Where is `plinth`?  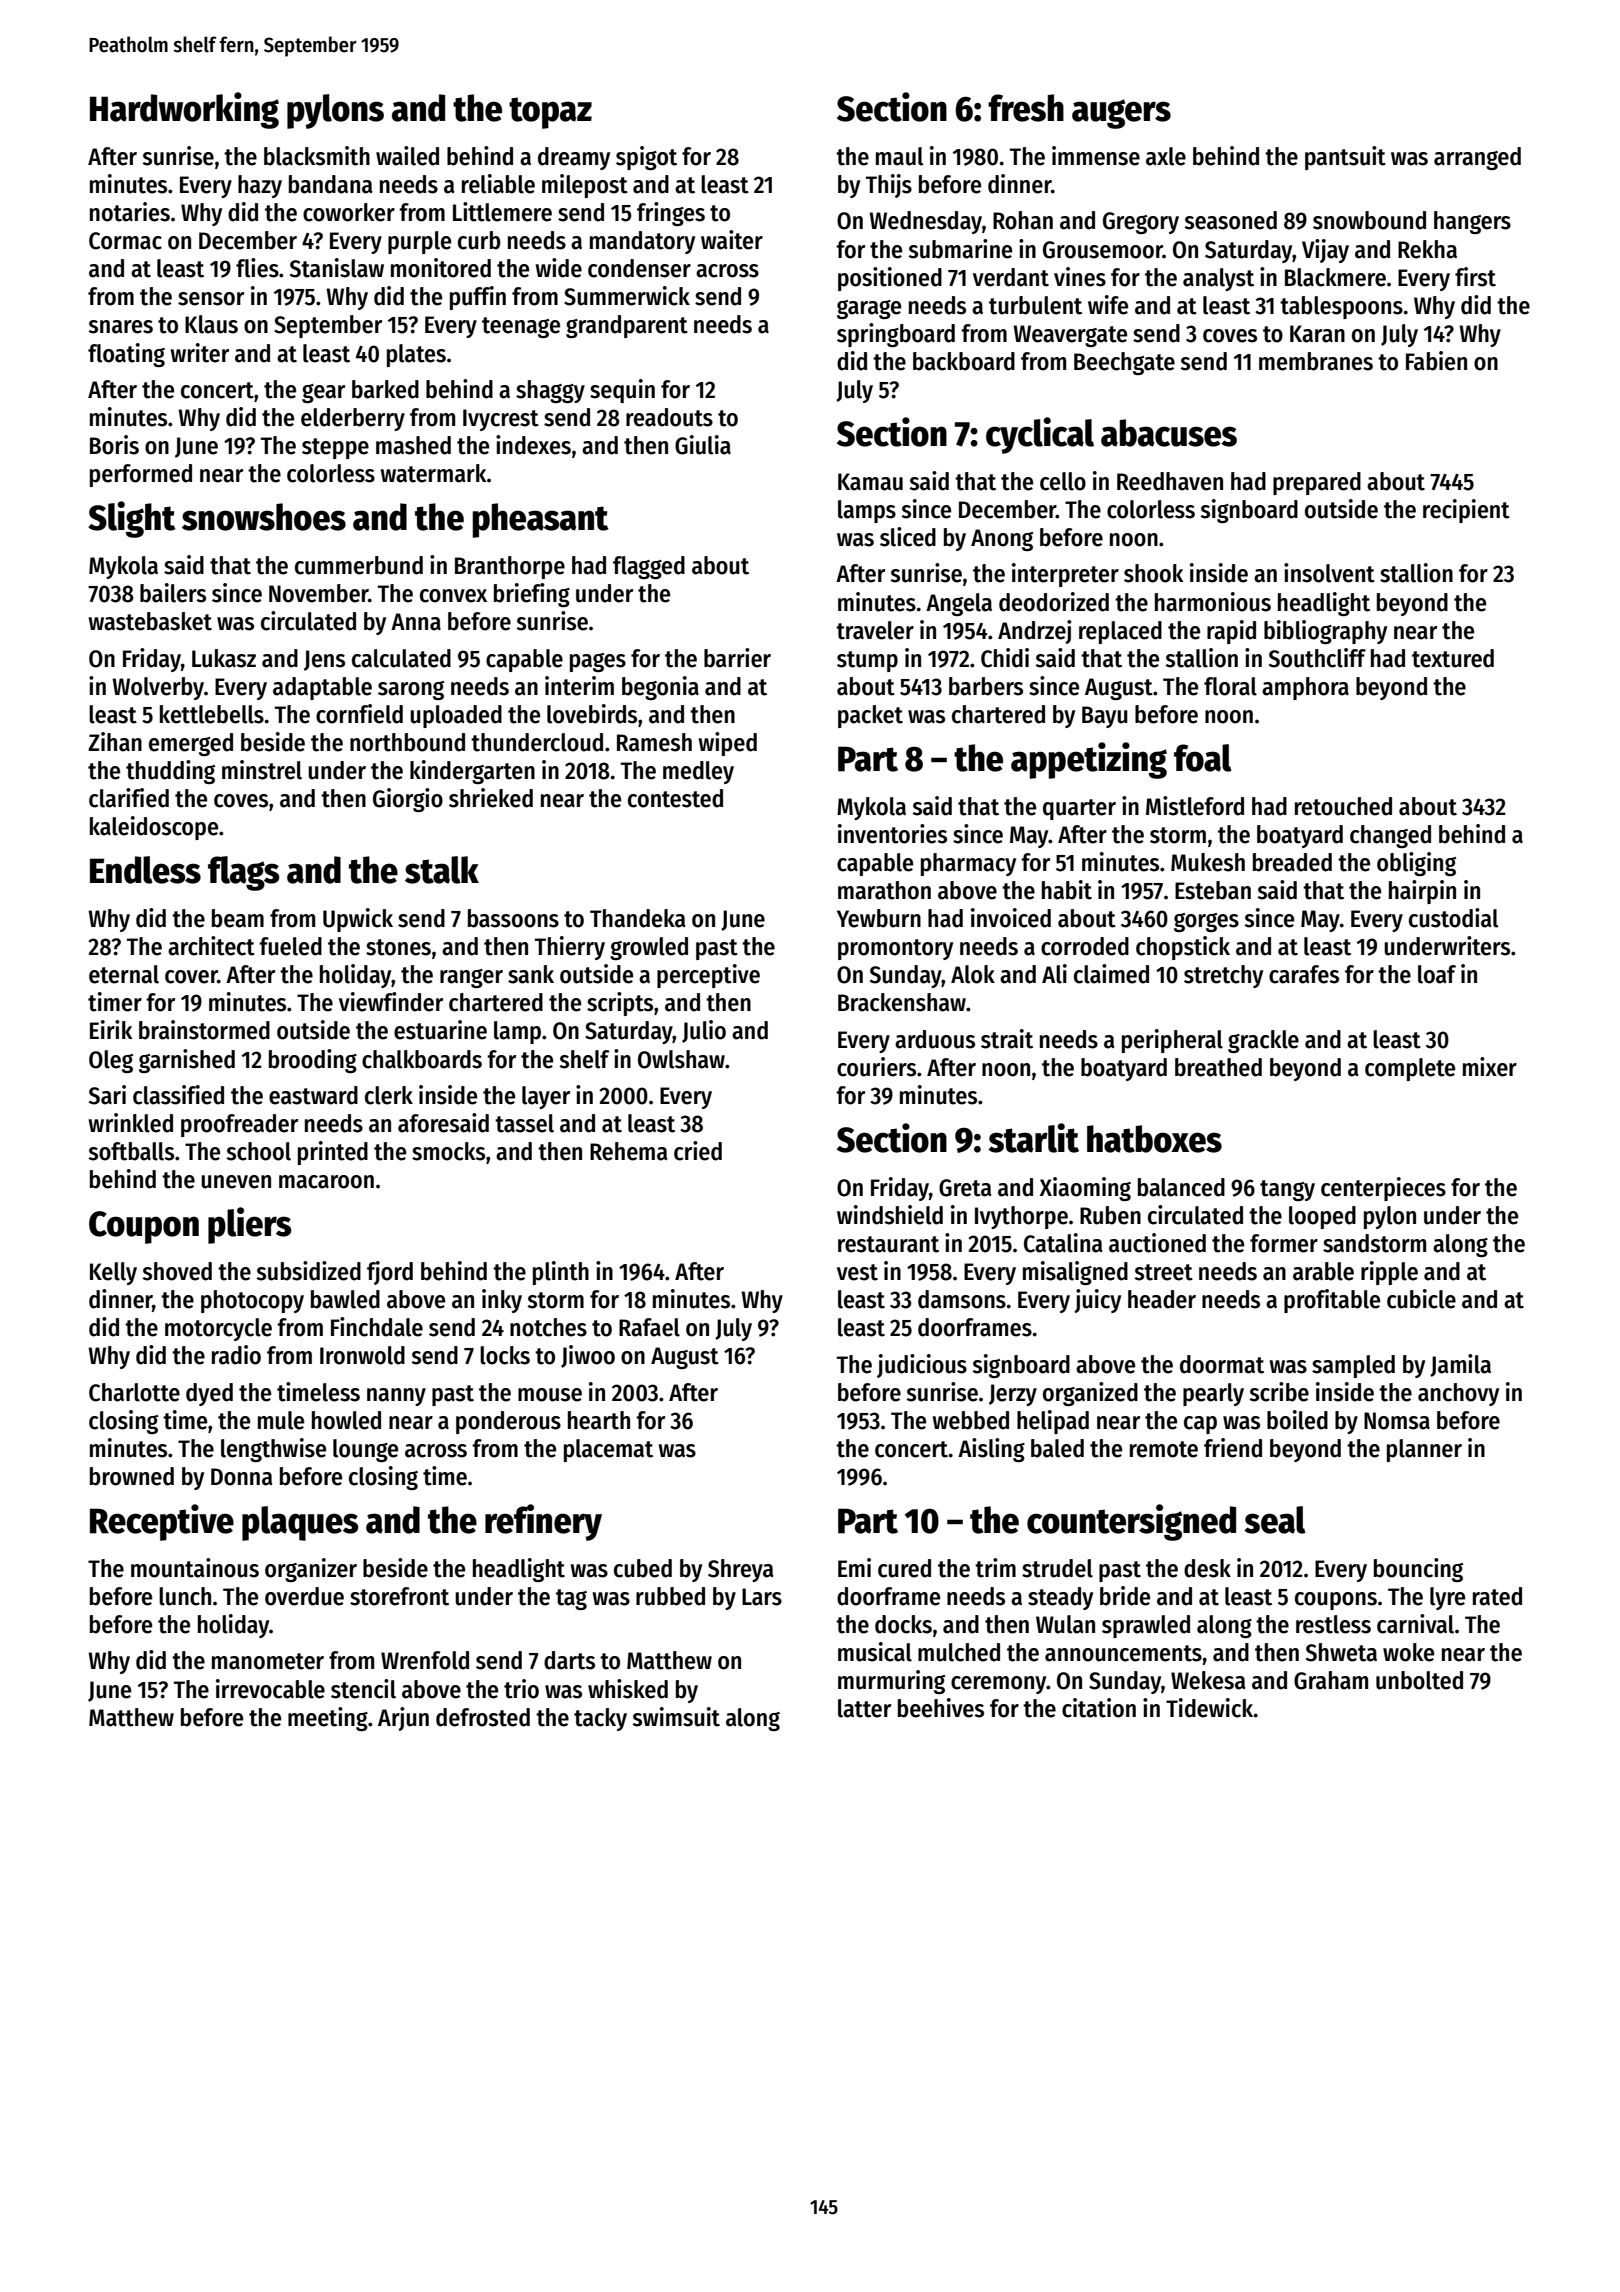
plinth is located at coordinates (561, 1273).
